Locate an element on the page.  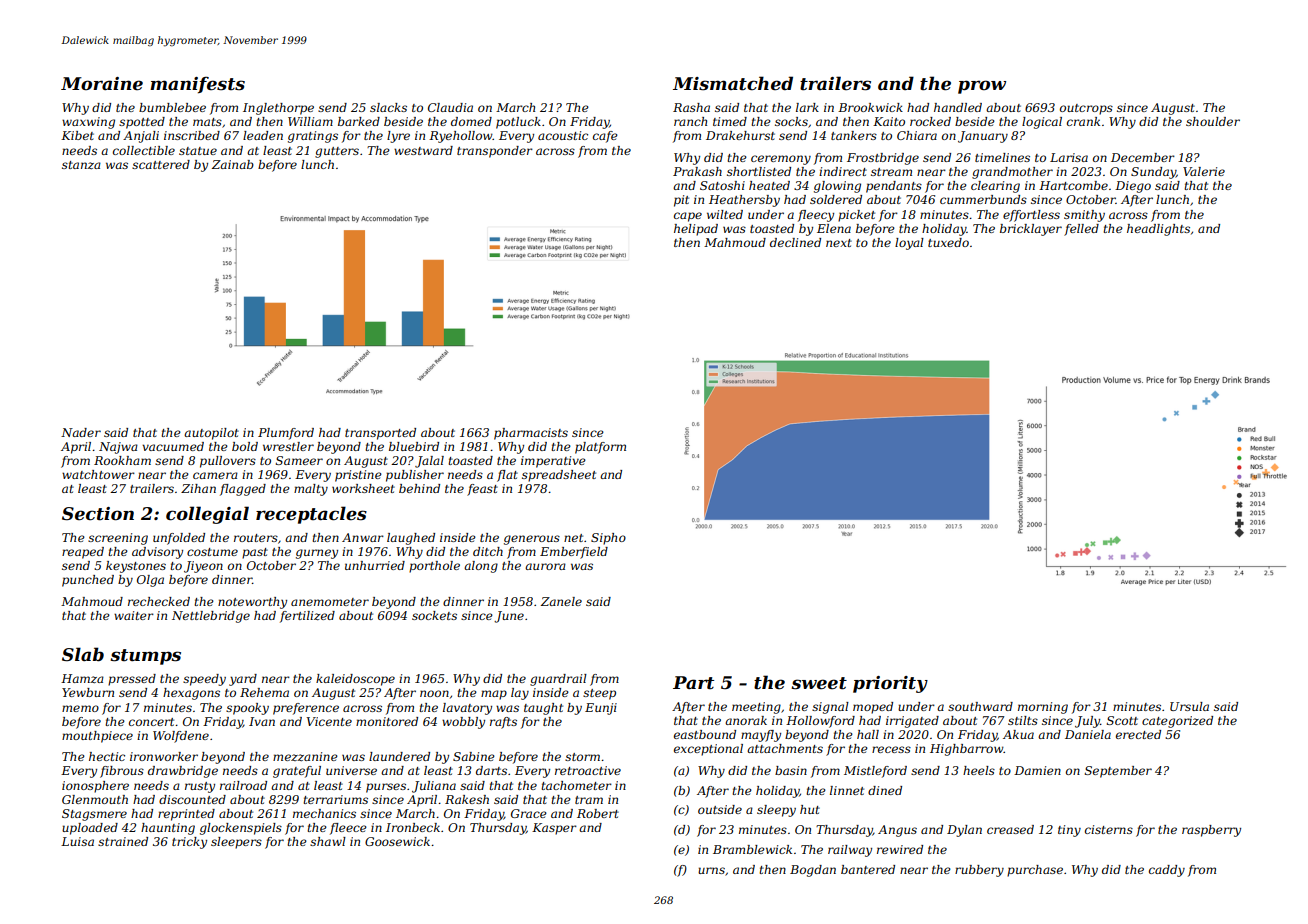
Najwa is located at coordinates (118, 448).
